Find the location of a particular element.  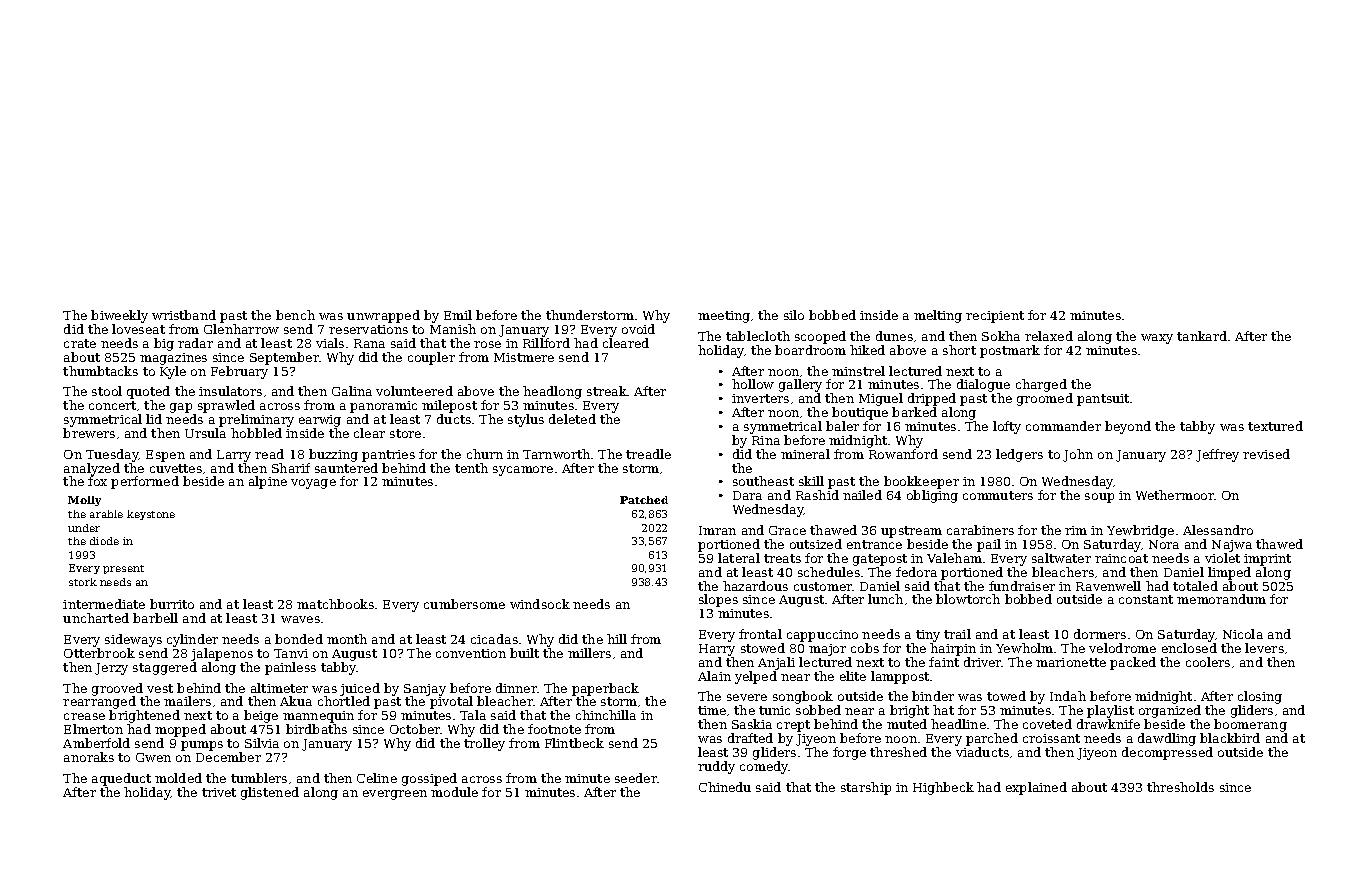

hiked is located at coordinates (867, 350).
